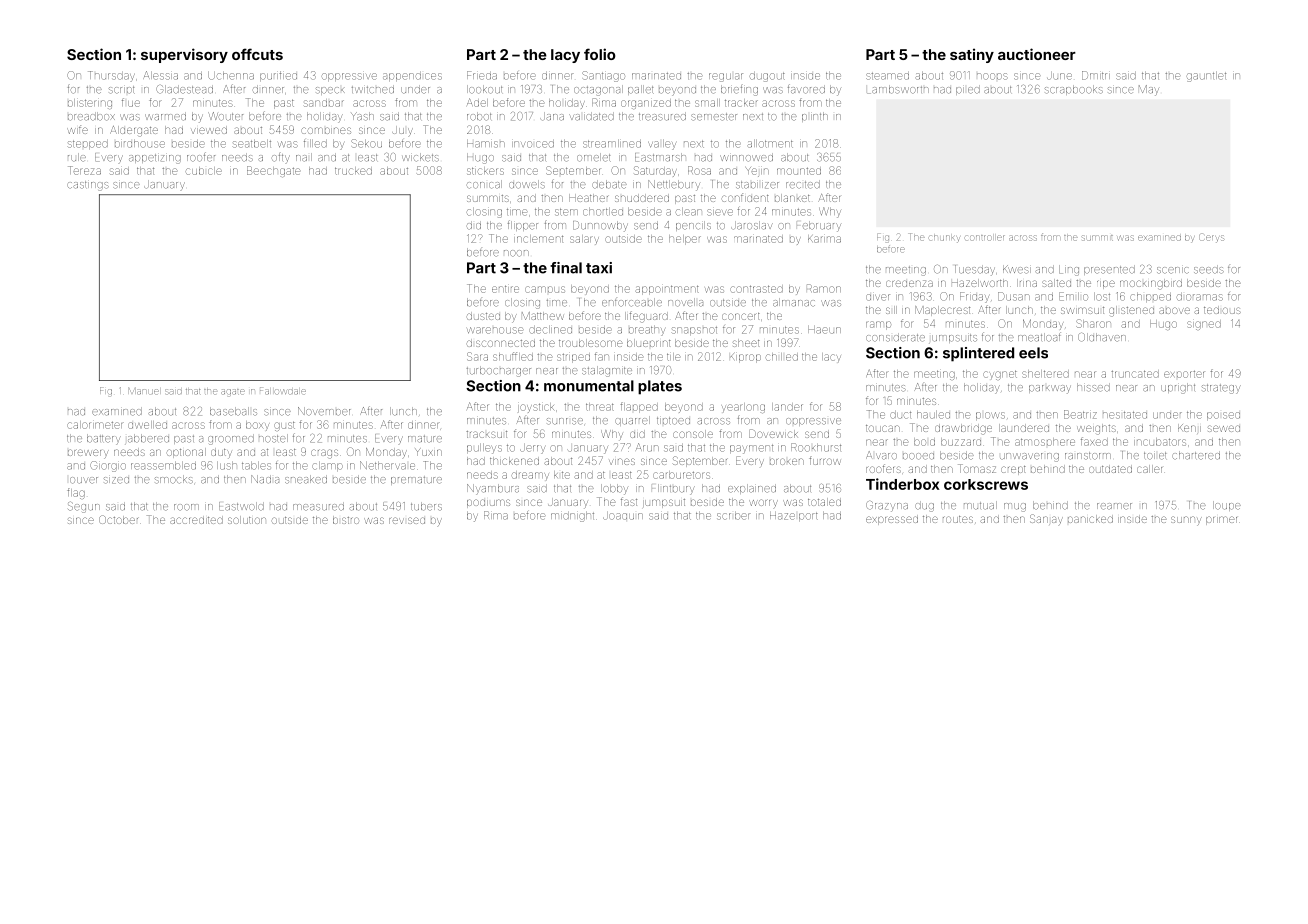 The image size is (1308, 924). I want to click on speck, so click(330, 91).
